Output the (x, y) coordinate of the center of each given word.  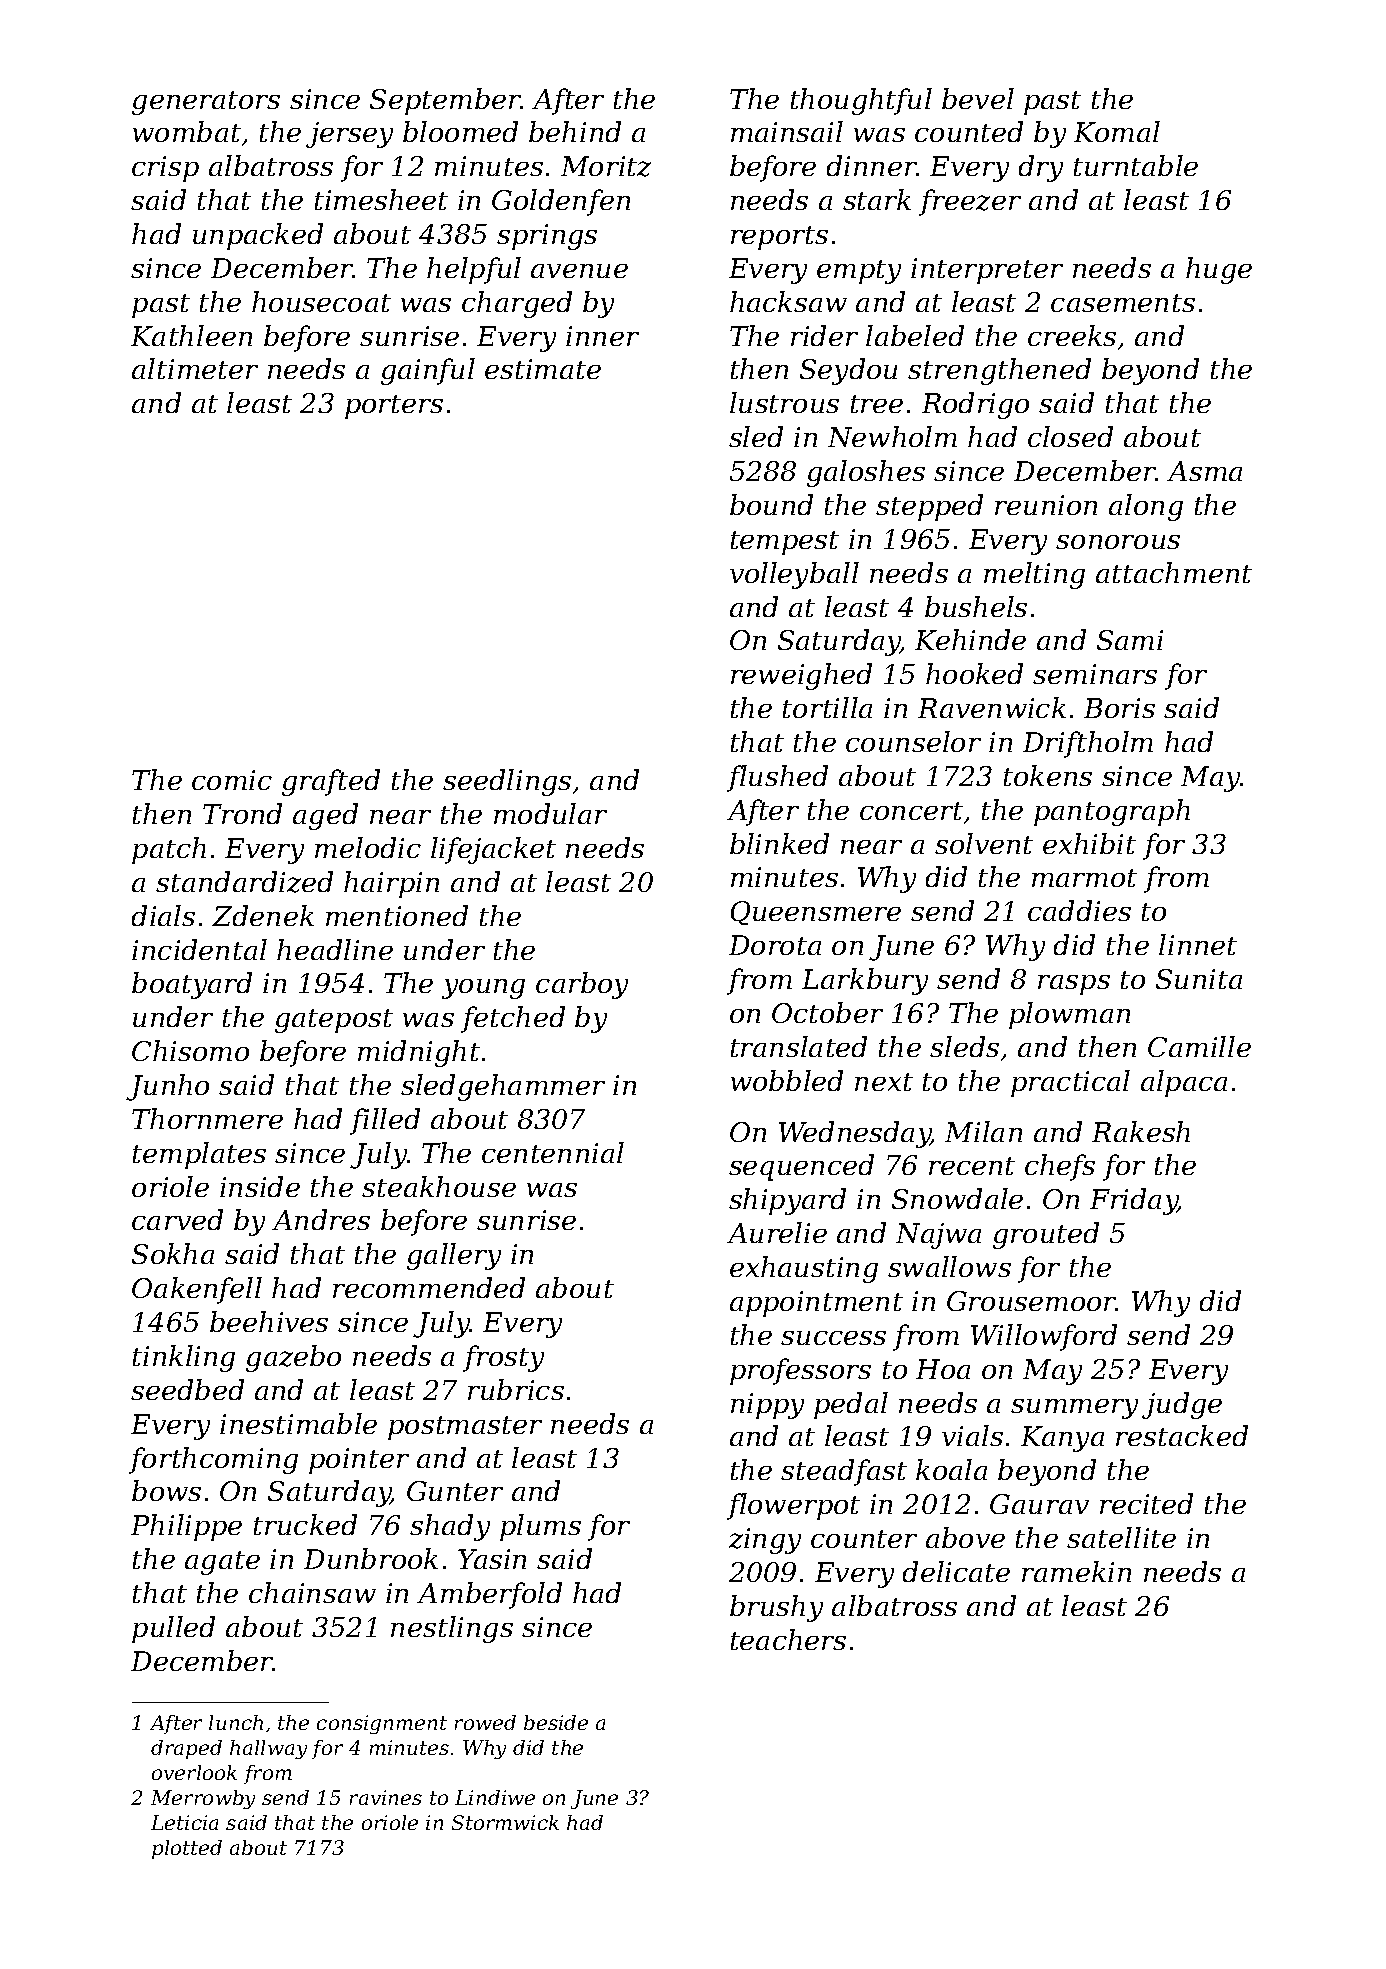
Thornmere (207, 1118)
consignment (382, 1724)
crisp (165, 169)
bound (771, 504)
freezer (970, 202)
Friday (1134, 1201)
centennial (553, 1152)
